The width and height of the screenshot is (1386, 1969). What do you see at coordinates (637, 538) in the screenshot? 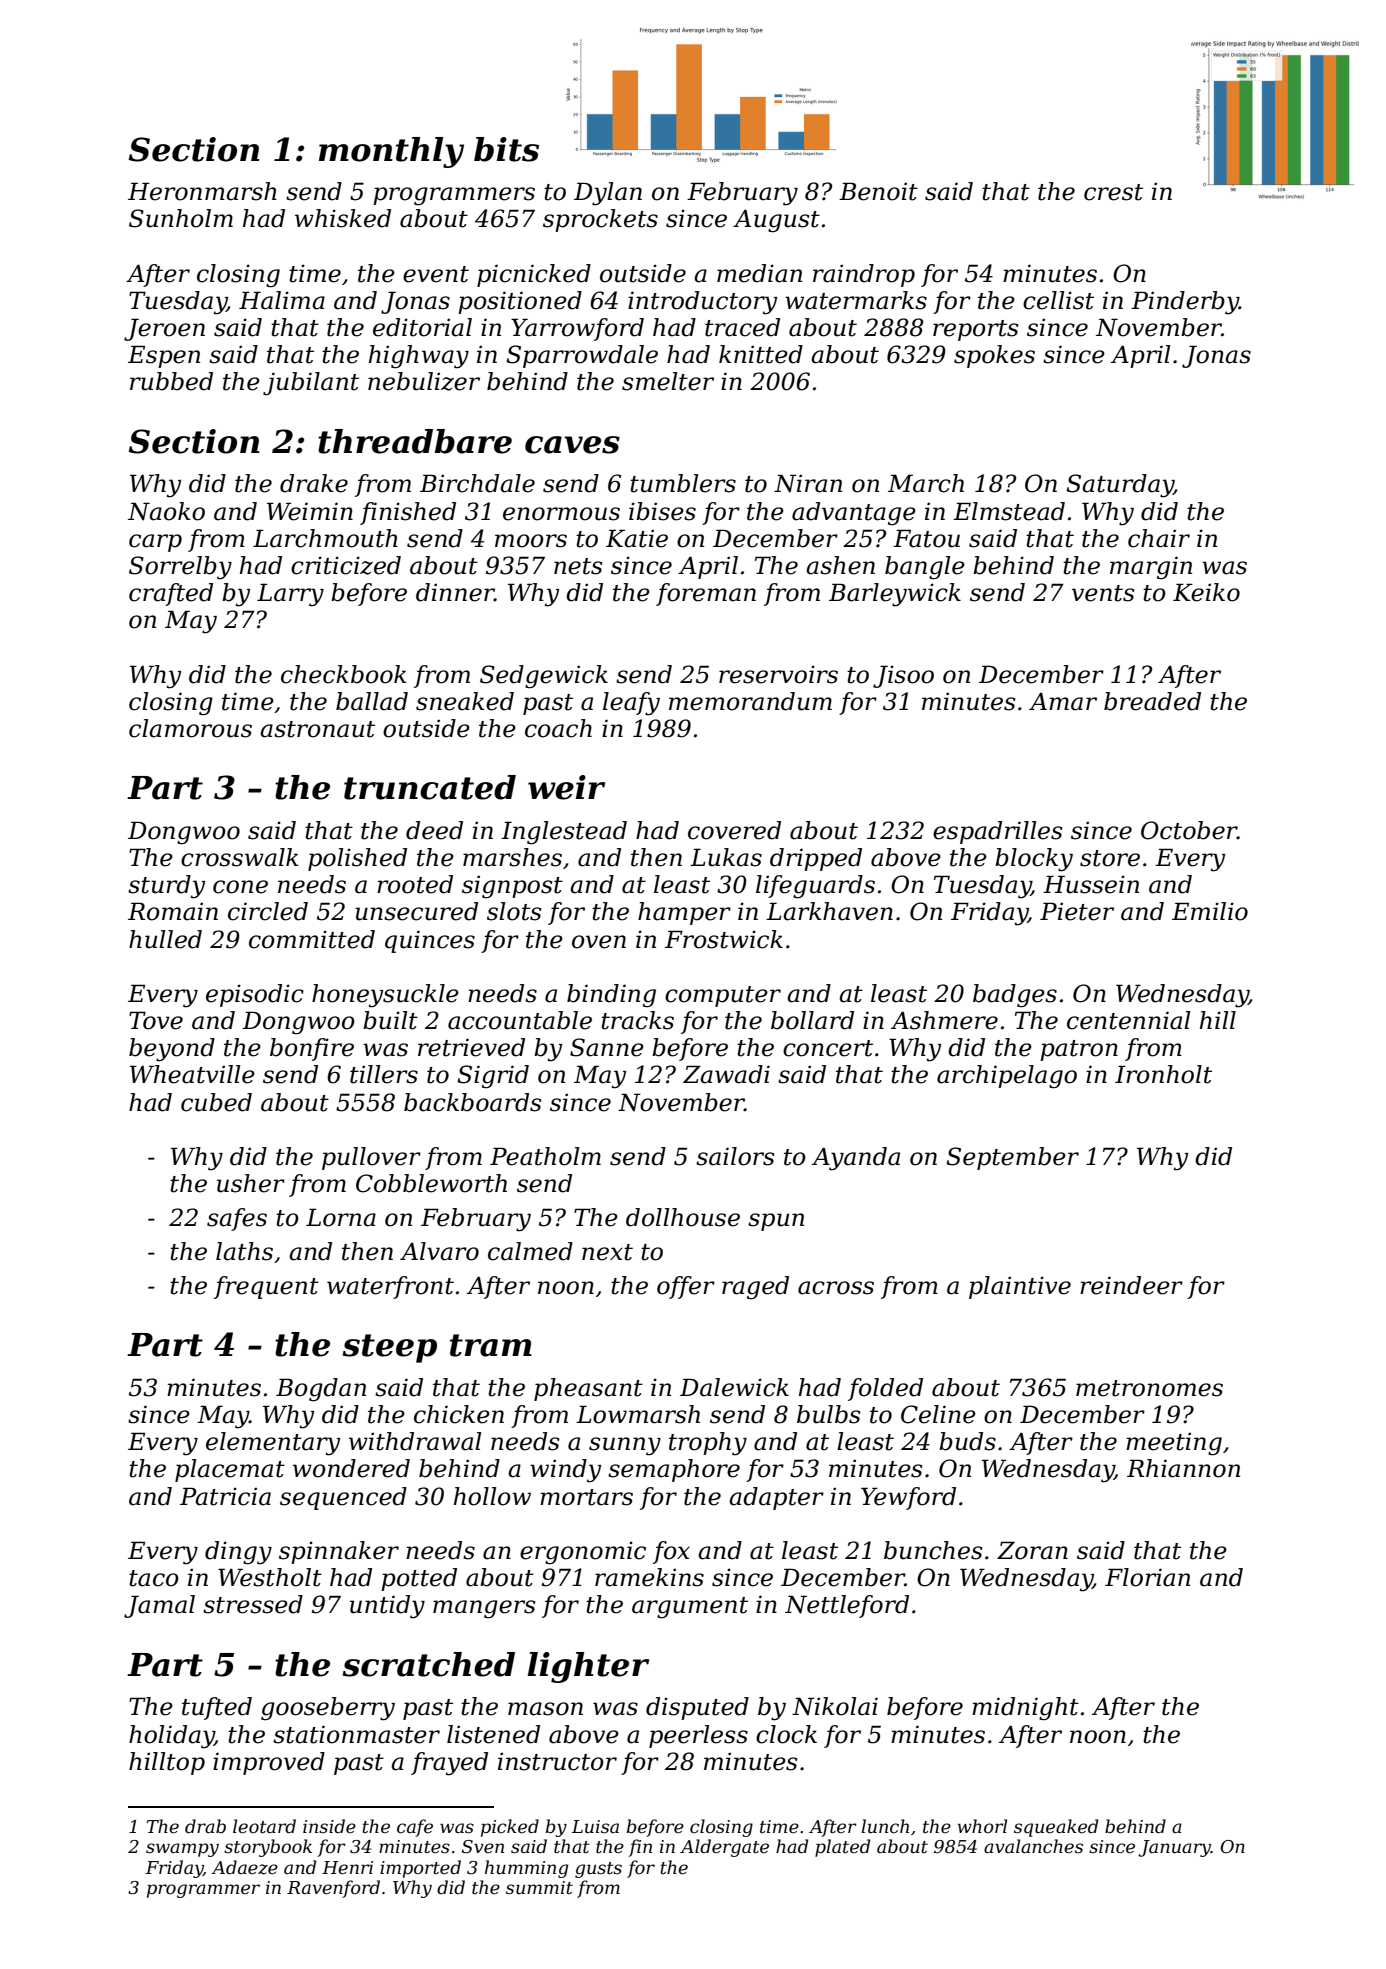
I see `Katie` at bounding box center [637, 538].
